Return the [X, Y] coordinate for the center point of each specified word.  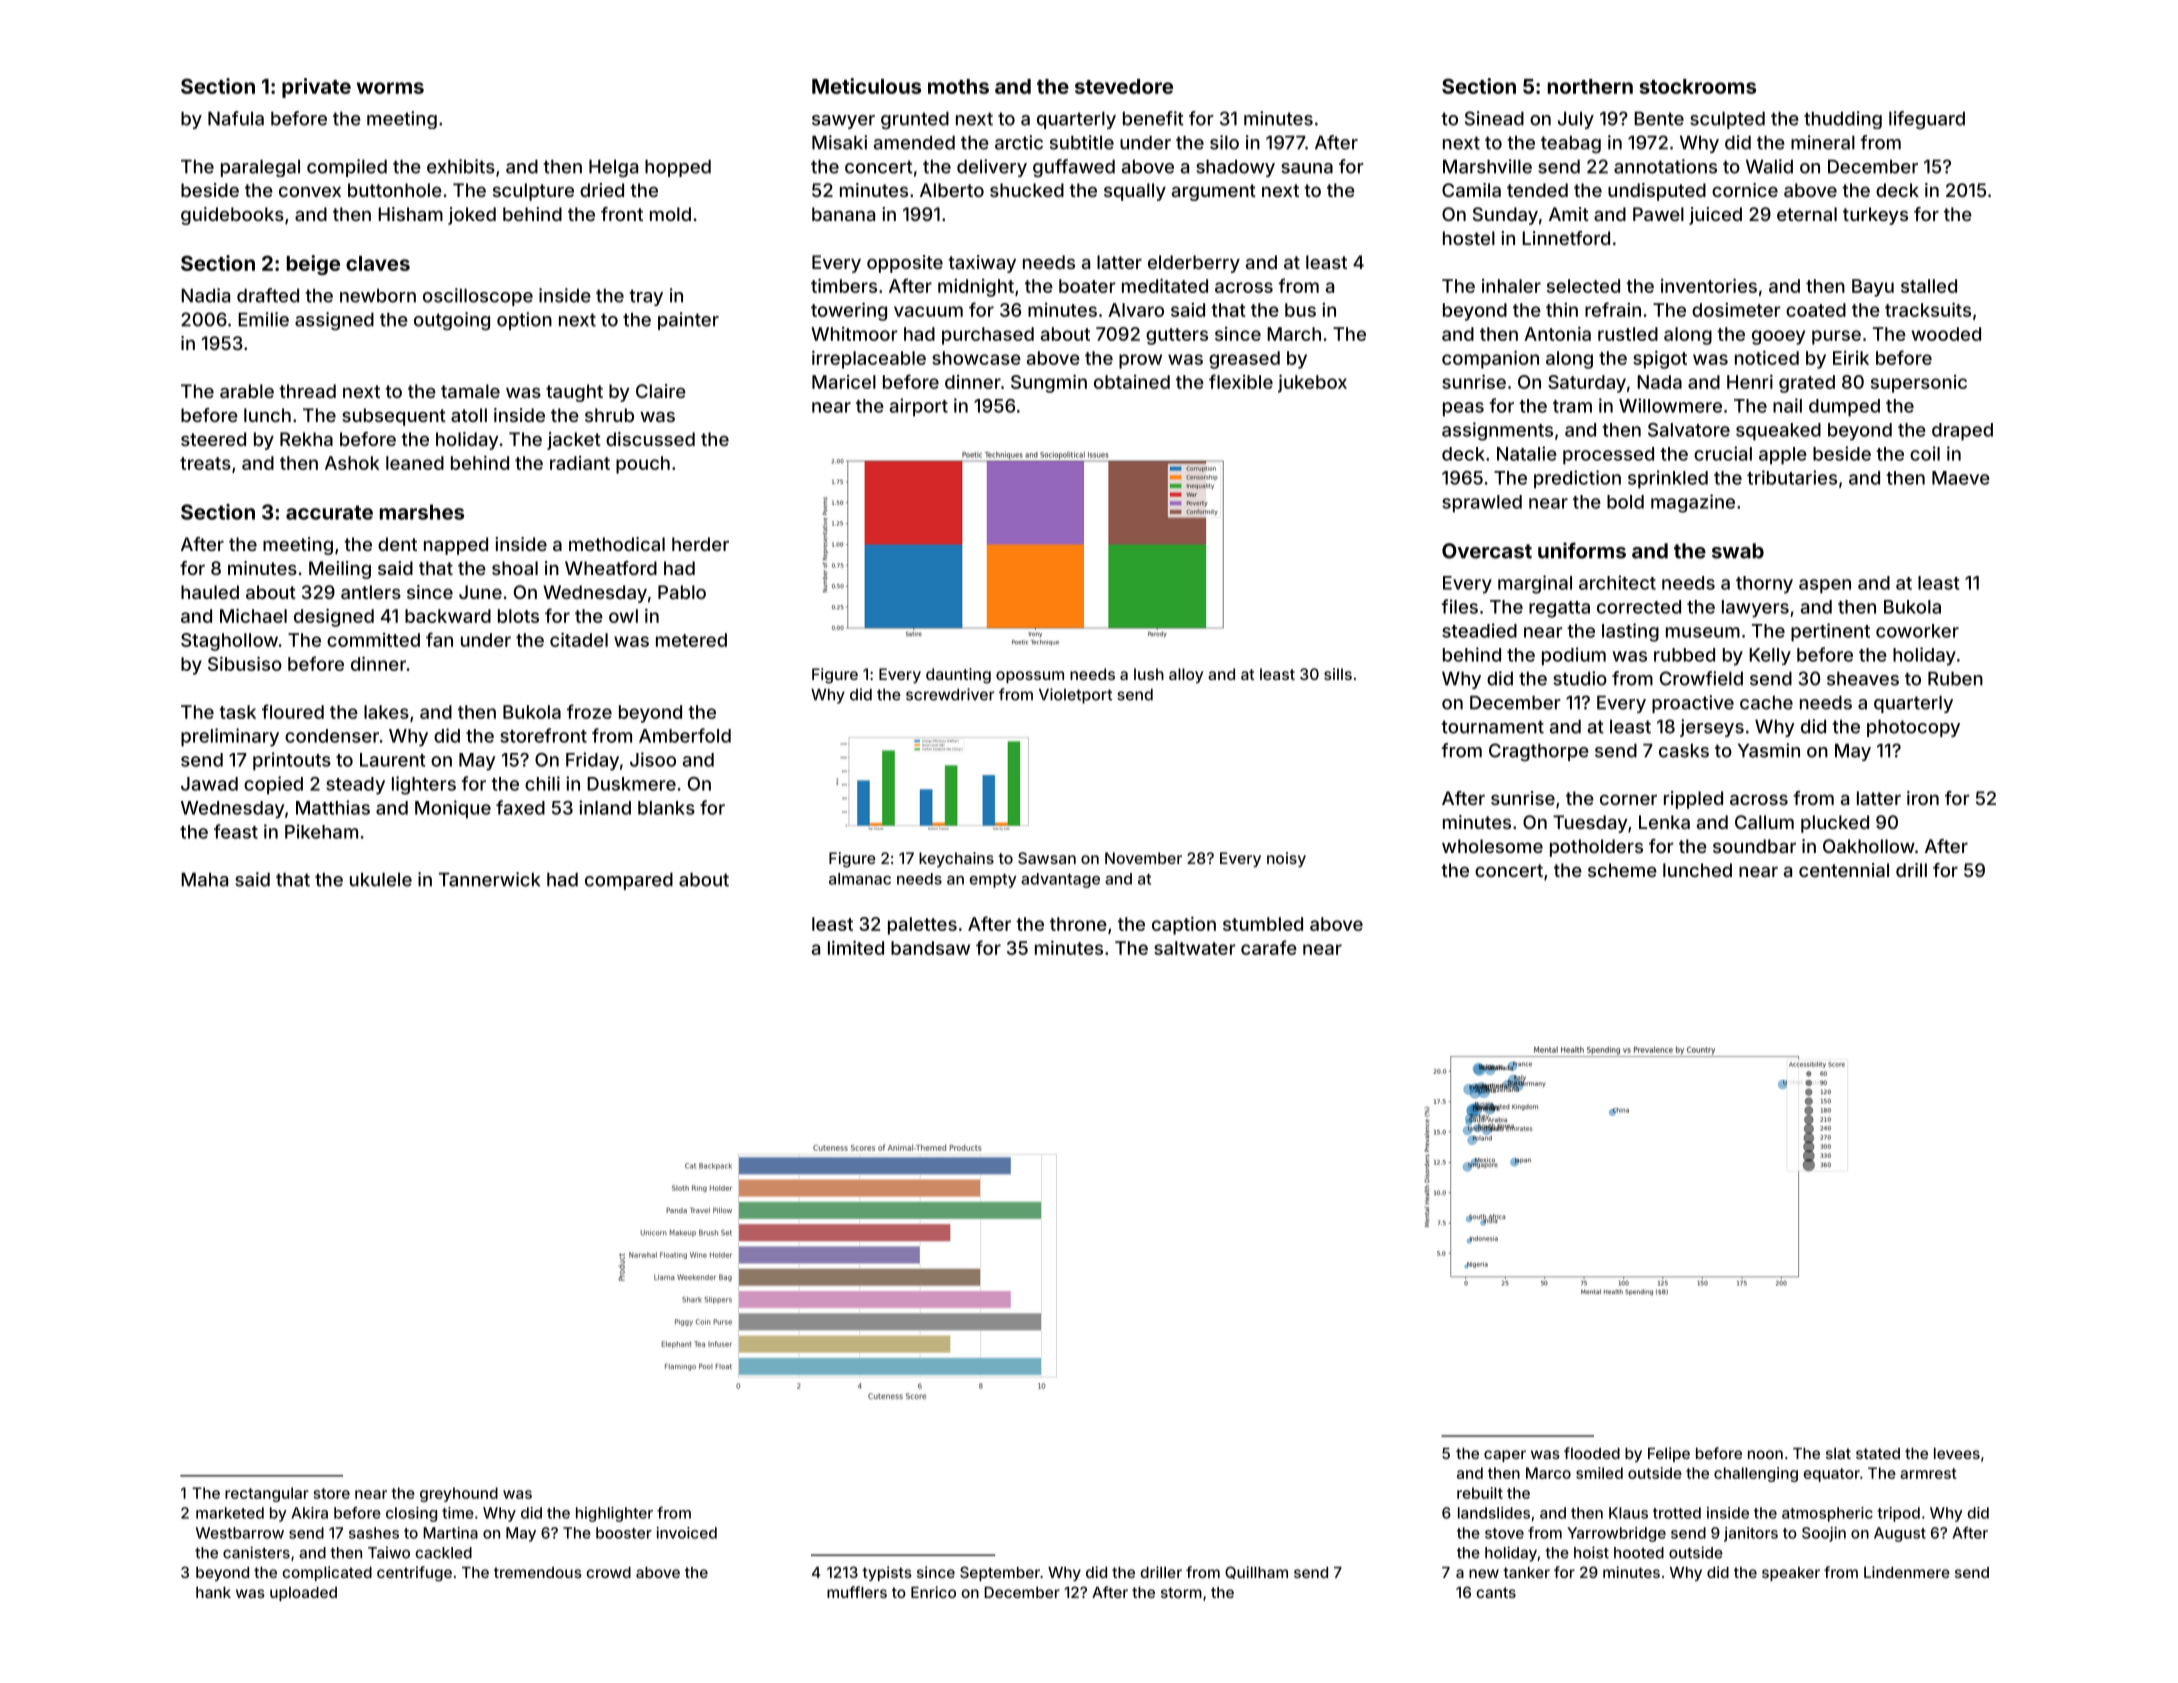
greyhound [459, 1494]
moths [958, 86]
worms [390, 88]
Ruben [1955, 678]
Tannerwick [489, 879]
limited [856, 947]
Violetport [1075, 696]
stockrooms [1698, 86]
